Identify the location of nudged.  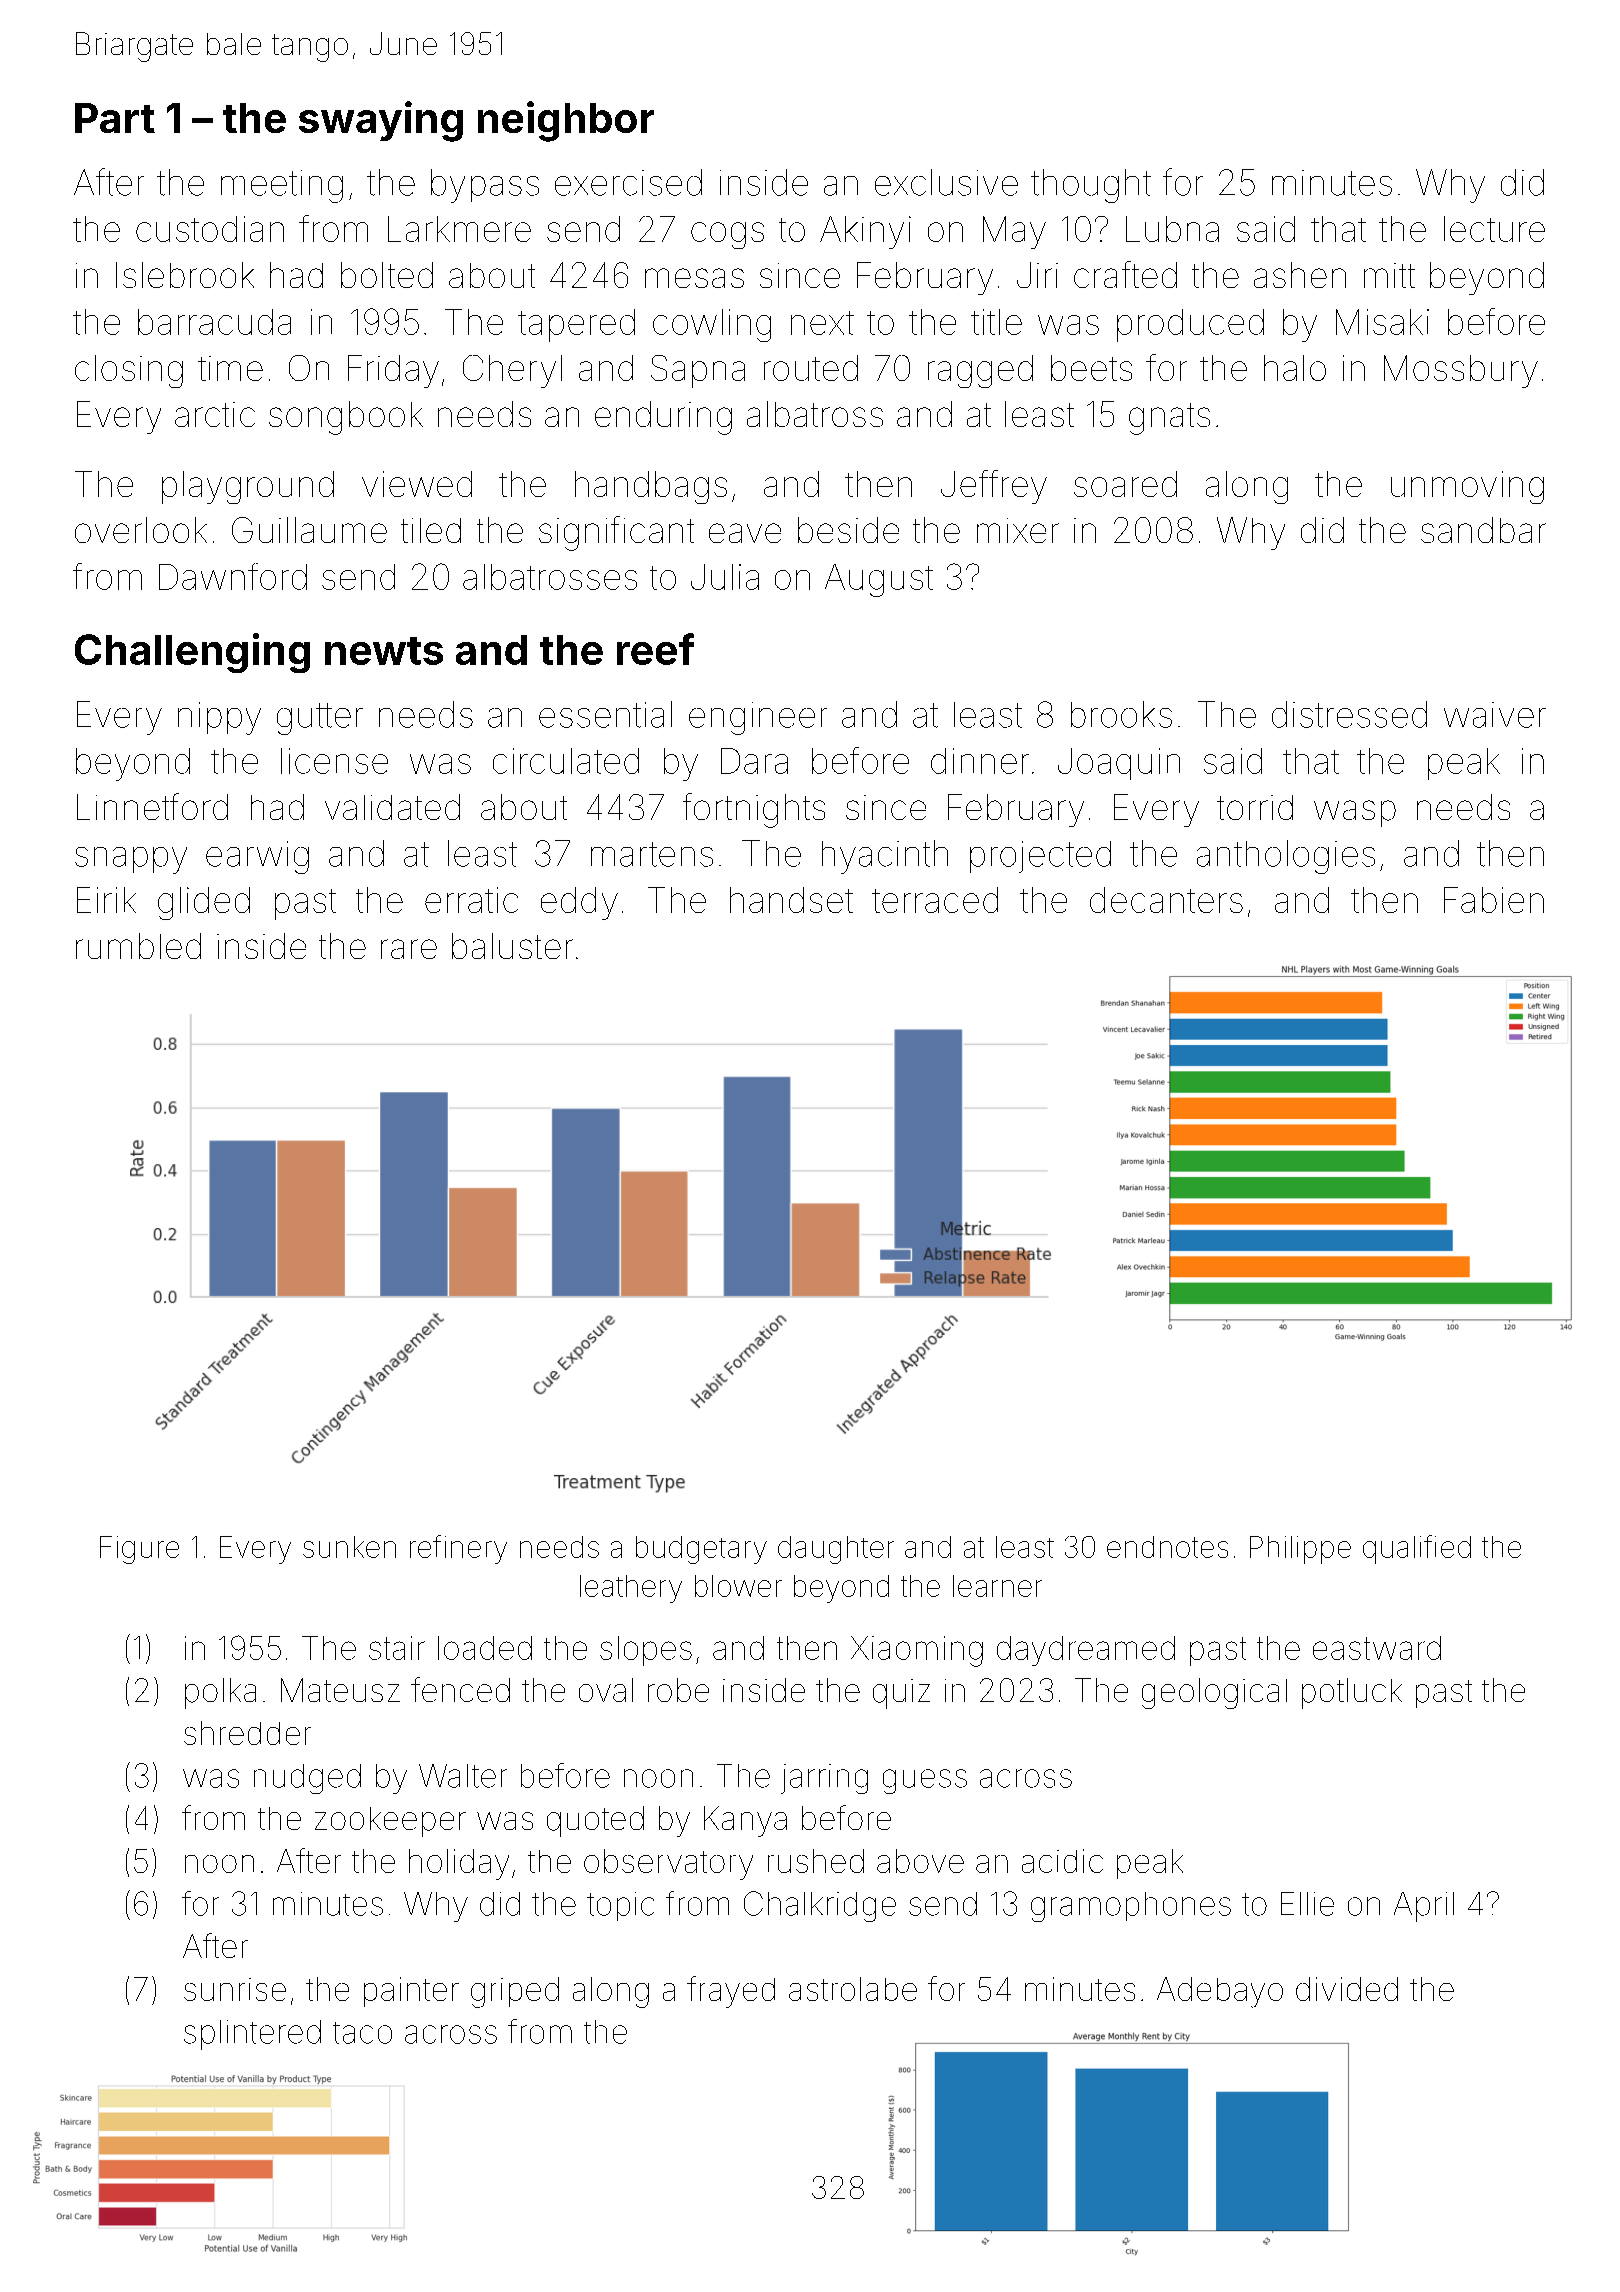
(307, 1779).
